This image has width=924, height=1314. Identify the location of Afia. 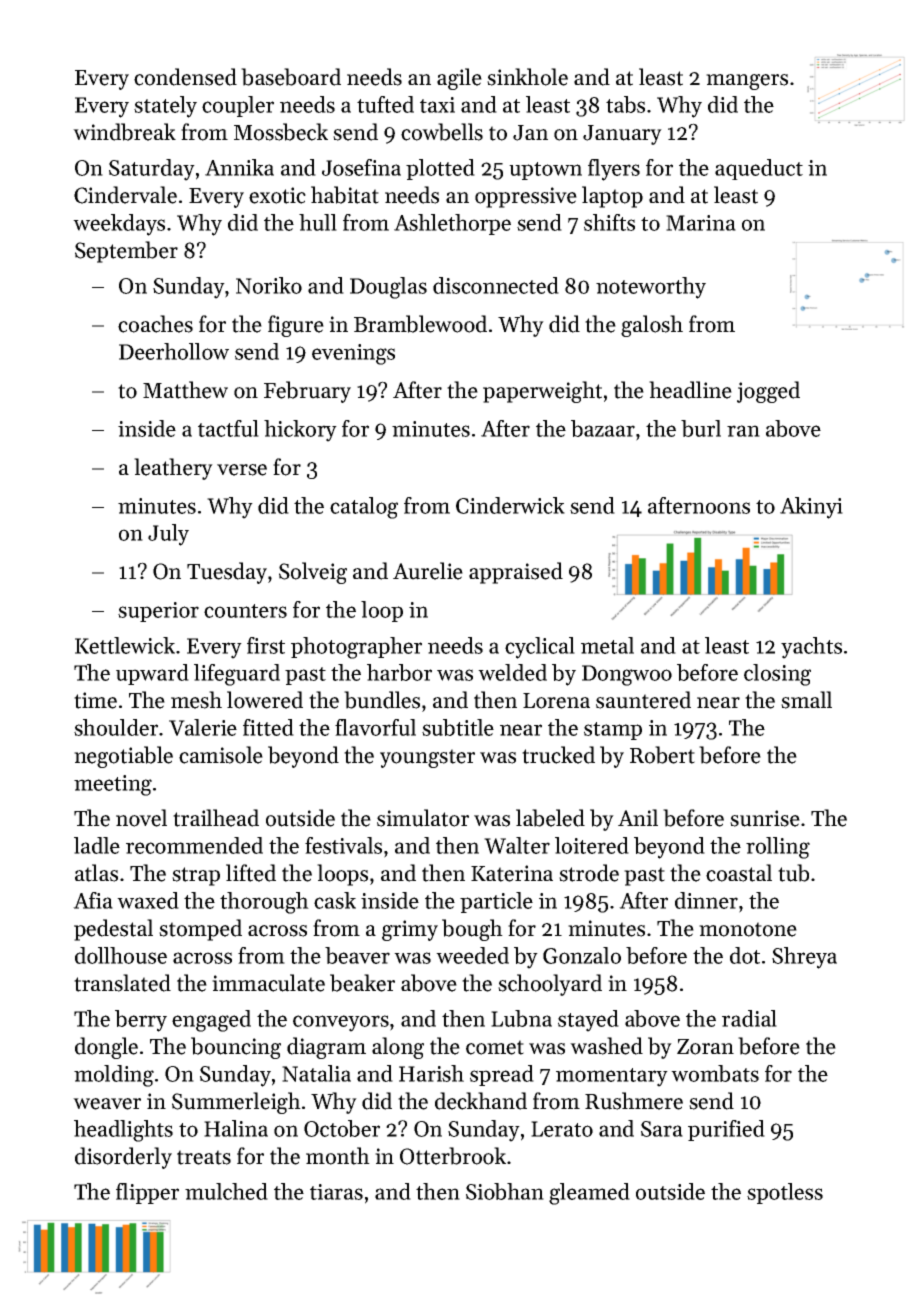
(93, 900).
